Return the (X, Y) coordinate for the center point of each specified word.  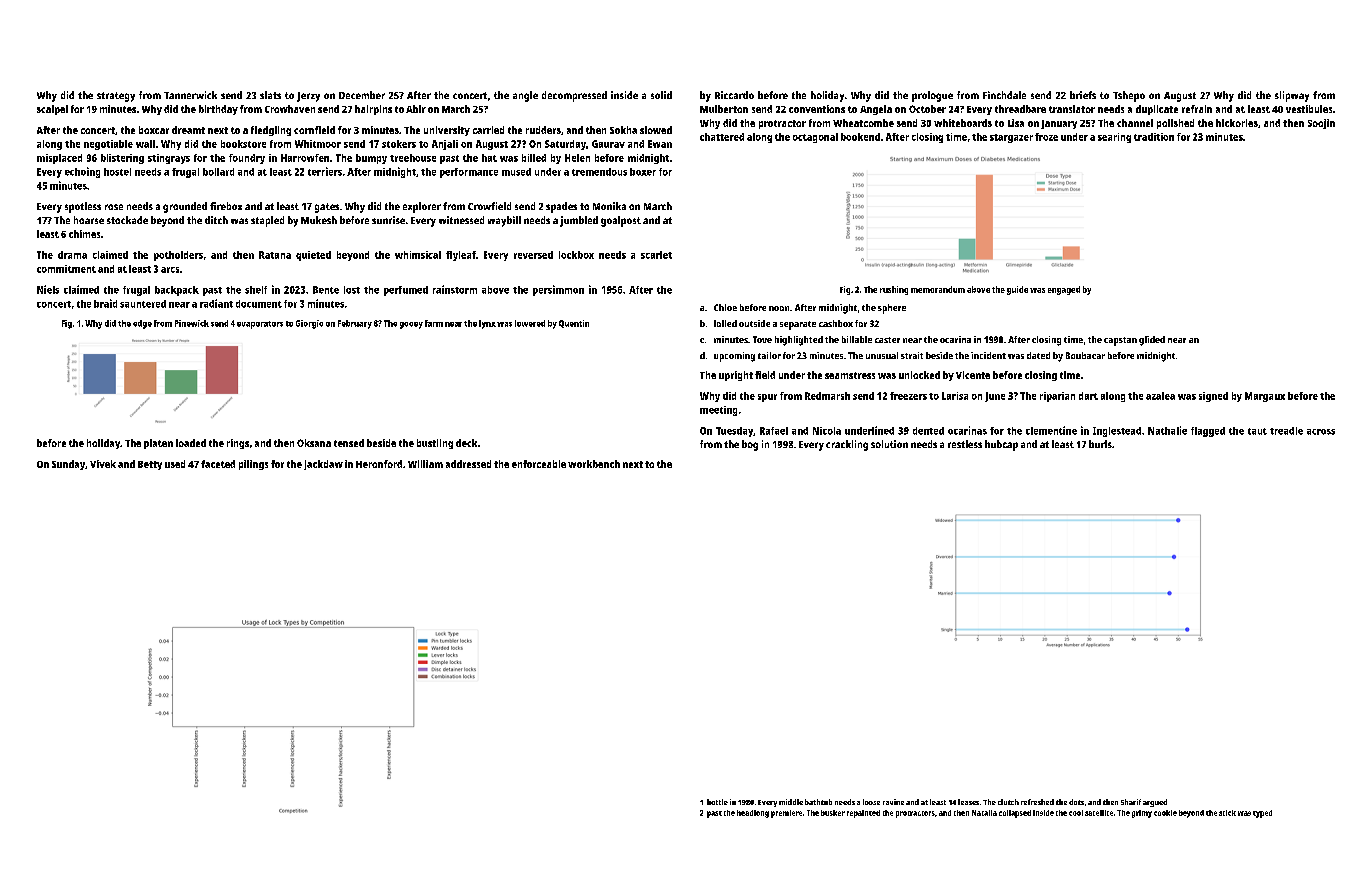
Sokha (623, 130)
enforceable (539, 464)
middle (791, 802)
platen (158, 444)
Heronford (379, 464)
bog (750, 445)
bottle (717, 802)
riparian (1057, 397)
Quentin (574, 324)
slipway (1292, 96)
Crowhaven (290, 109)
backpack (177, 291)
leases (968, 802)
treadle (1286, 431)
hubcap (1001, 445)
